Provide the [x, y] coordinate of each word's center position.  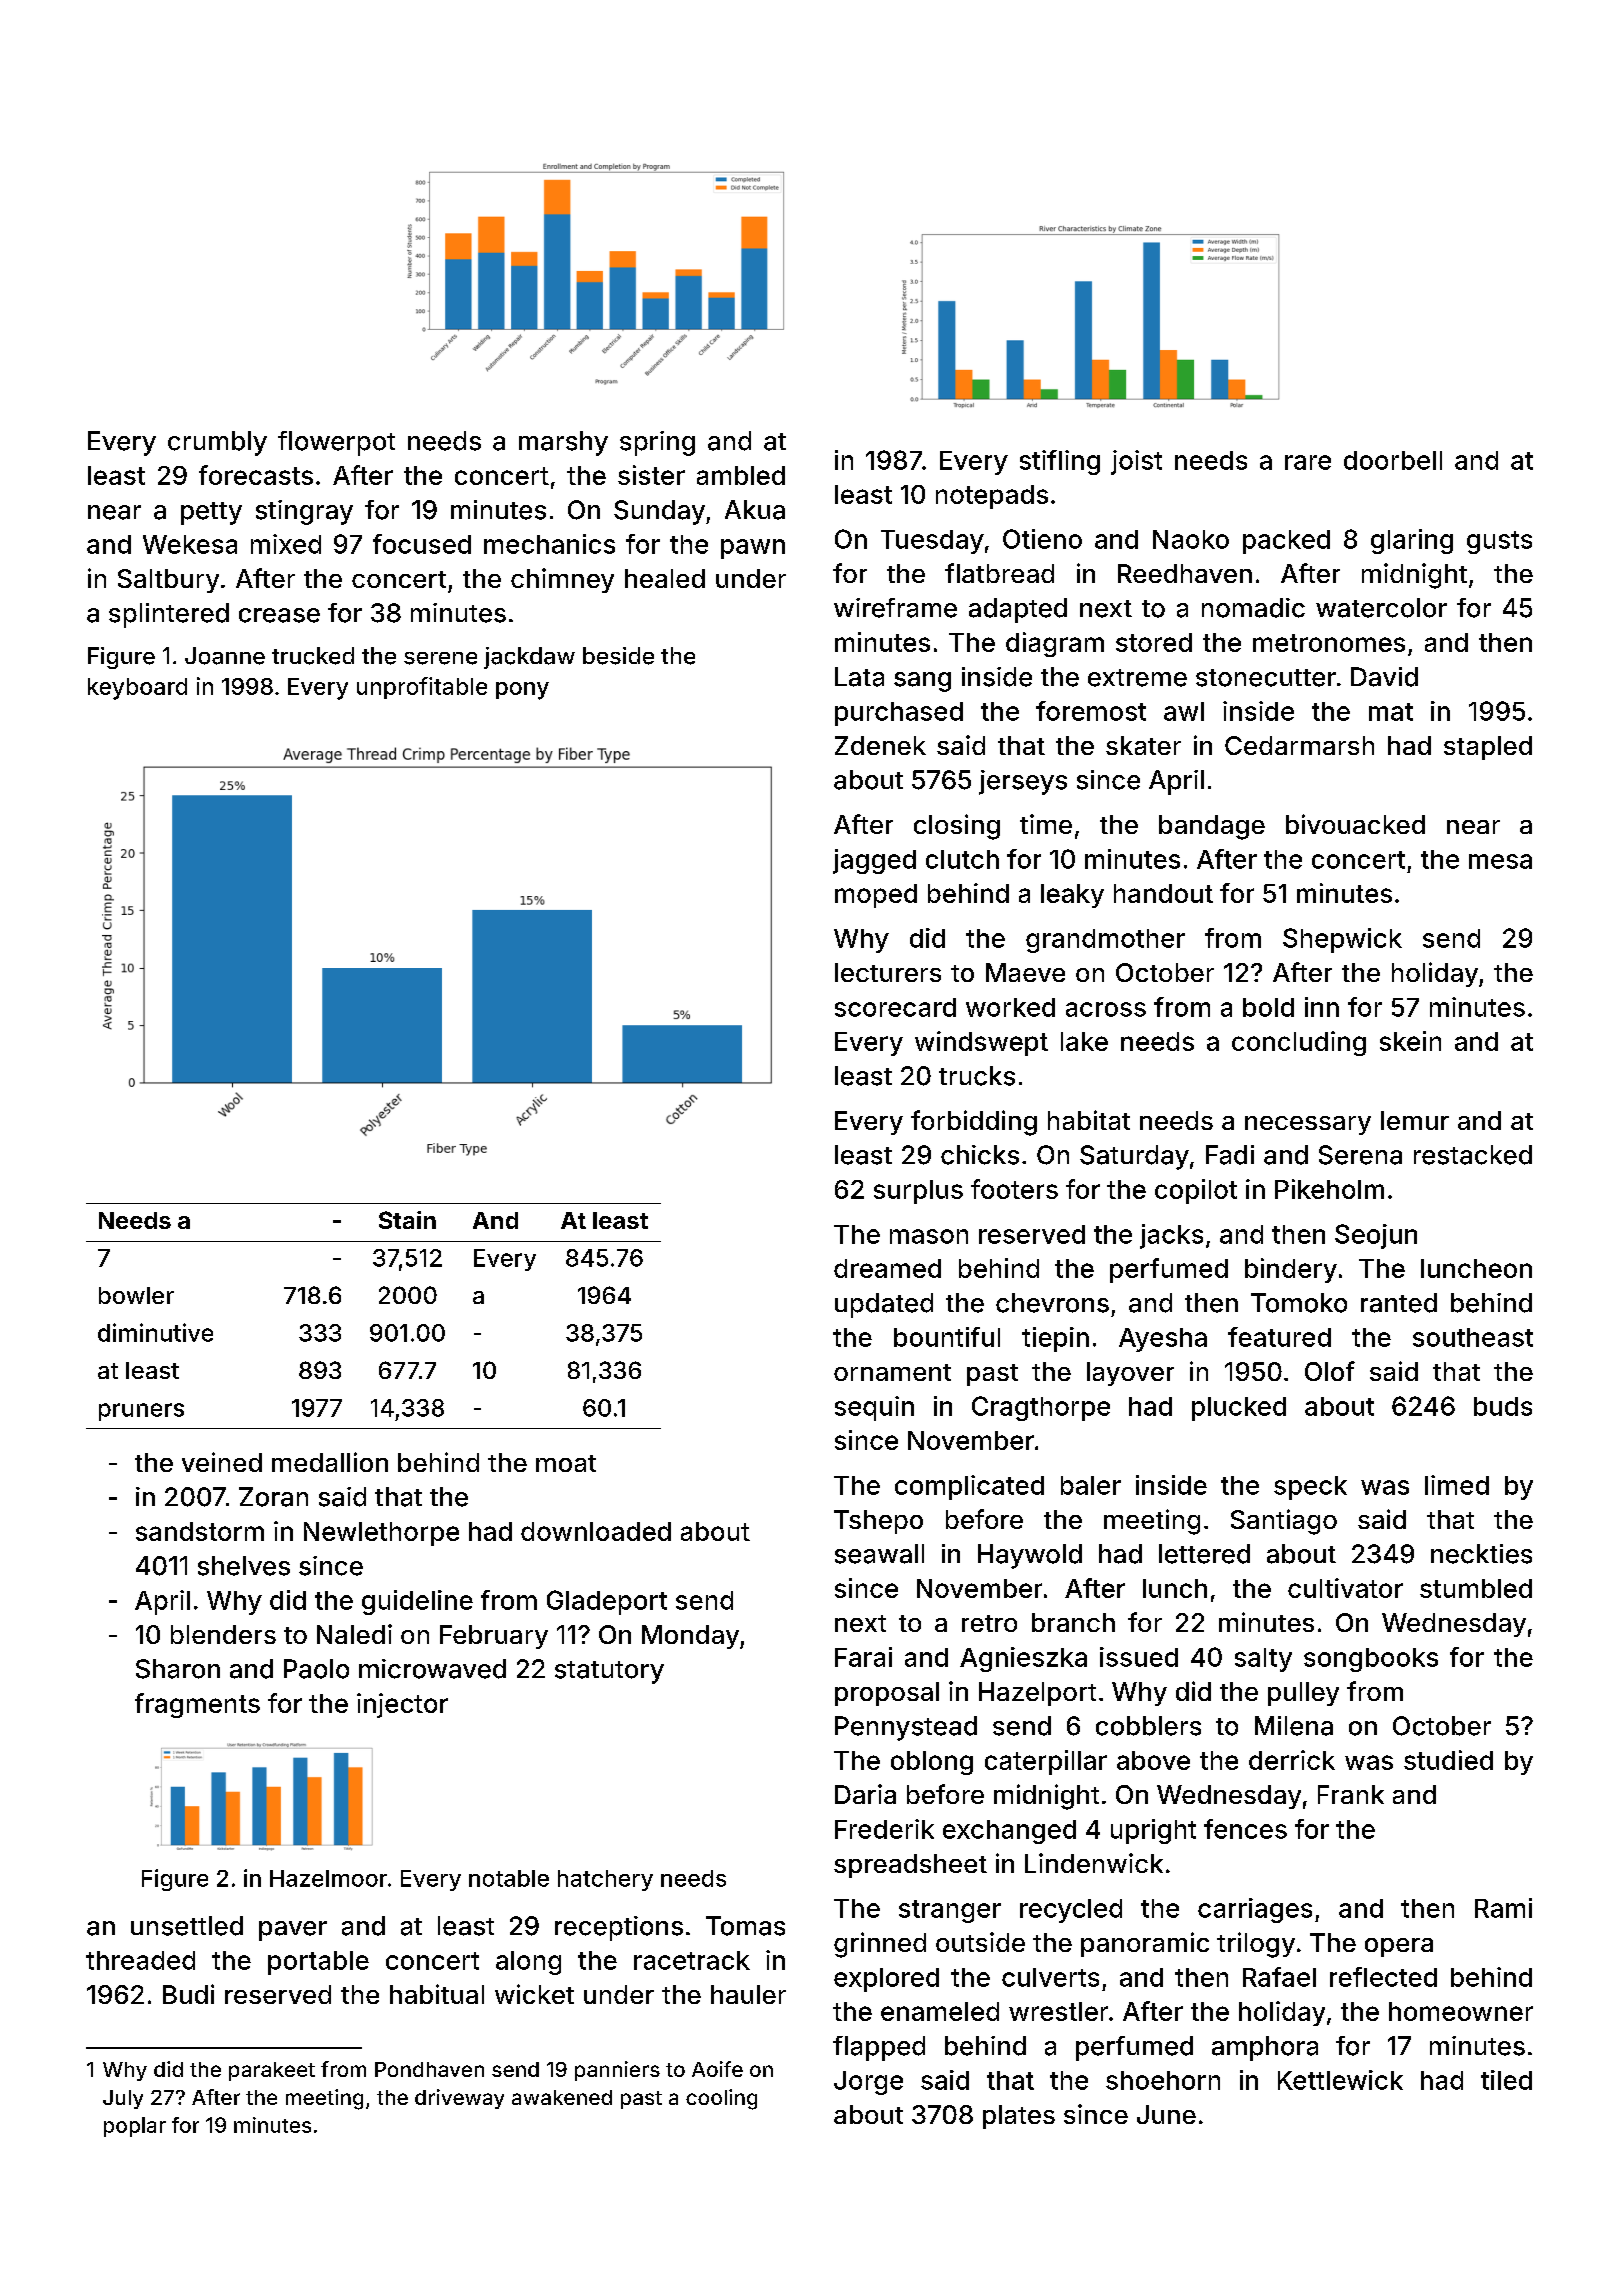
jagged [874, 861]
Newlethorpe [381, 1534]
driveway [459, 2099]
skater [1143, 745]
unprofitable [422, 688]
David [1384, 677]
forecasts [256, 475]
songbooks [1371, 1660]
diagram [1055, 644]
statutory [609, 1672]
